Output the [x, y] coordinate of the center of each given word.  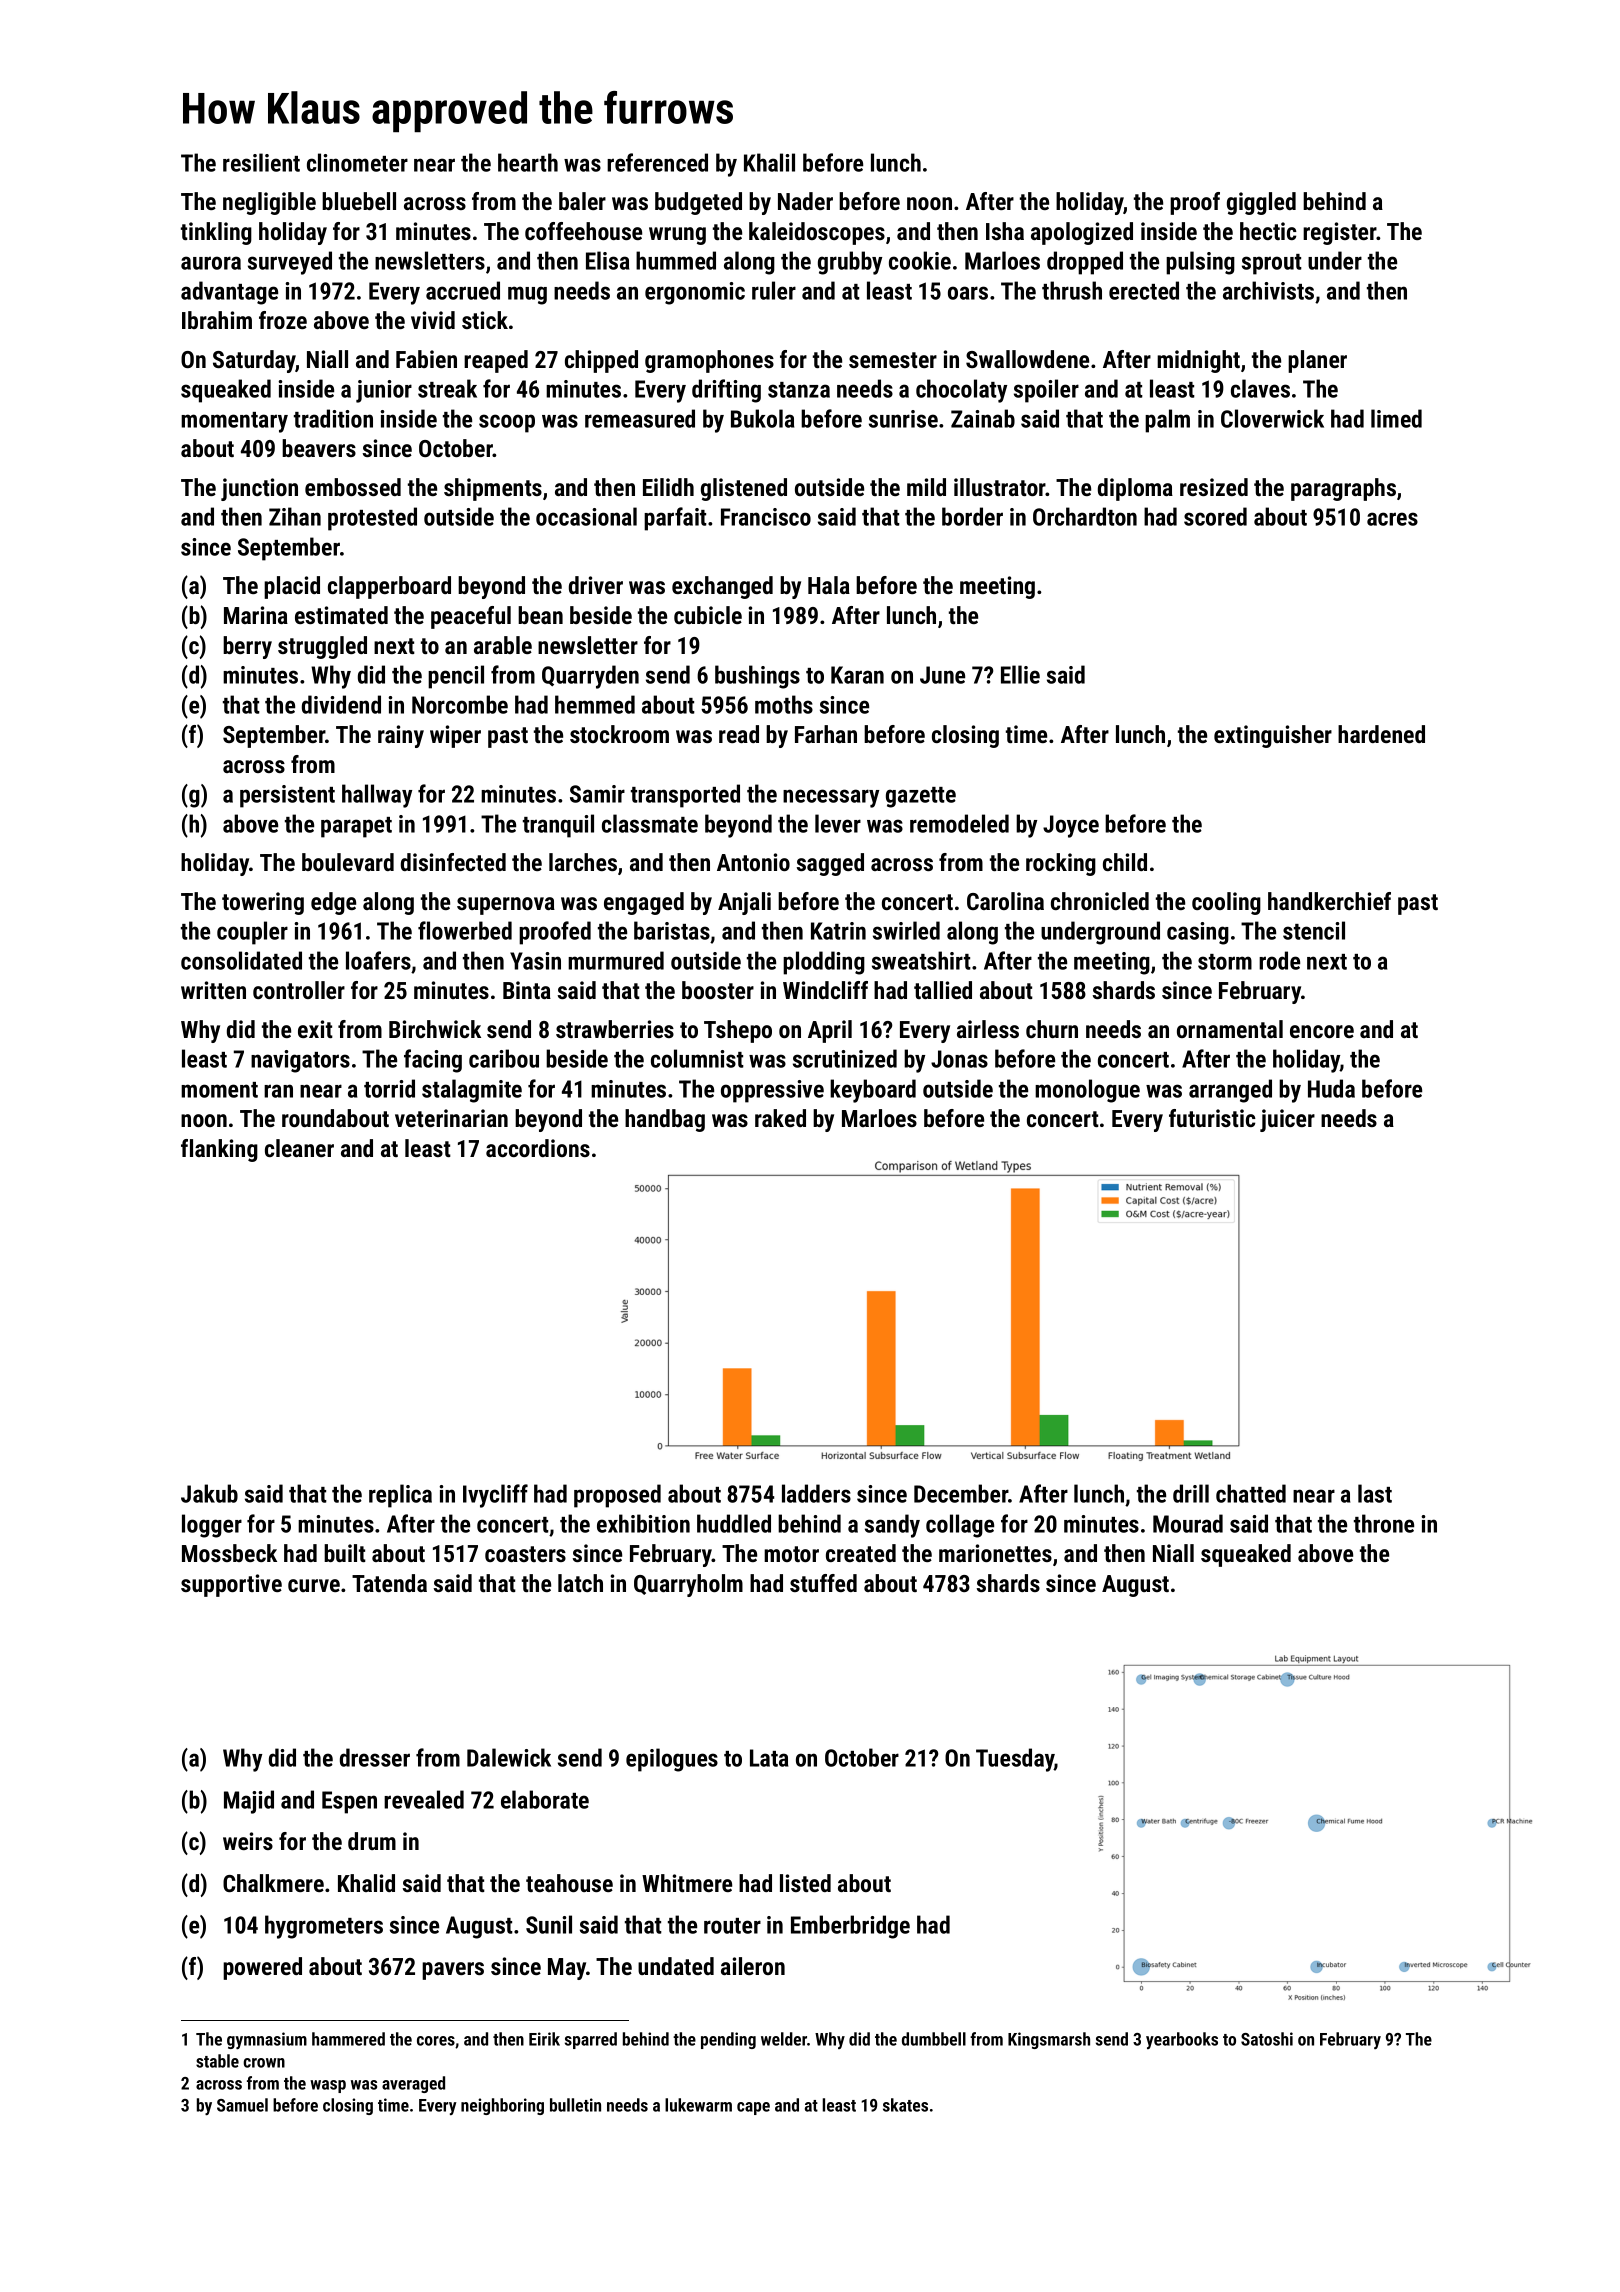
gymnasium [267, 2040]
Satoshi [1267, 2039]
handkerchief [1329, 901]
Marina [256, 615]
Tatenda [389, 1583]
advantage [229, 293]
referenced [657, 162]
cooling [1226, 903]
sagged [830, 864]
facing [433, 1061]
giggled [1261, 203]
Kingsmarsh [1049, 2040]
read [739, 734]
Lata [769, 1758]
